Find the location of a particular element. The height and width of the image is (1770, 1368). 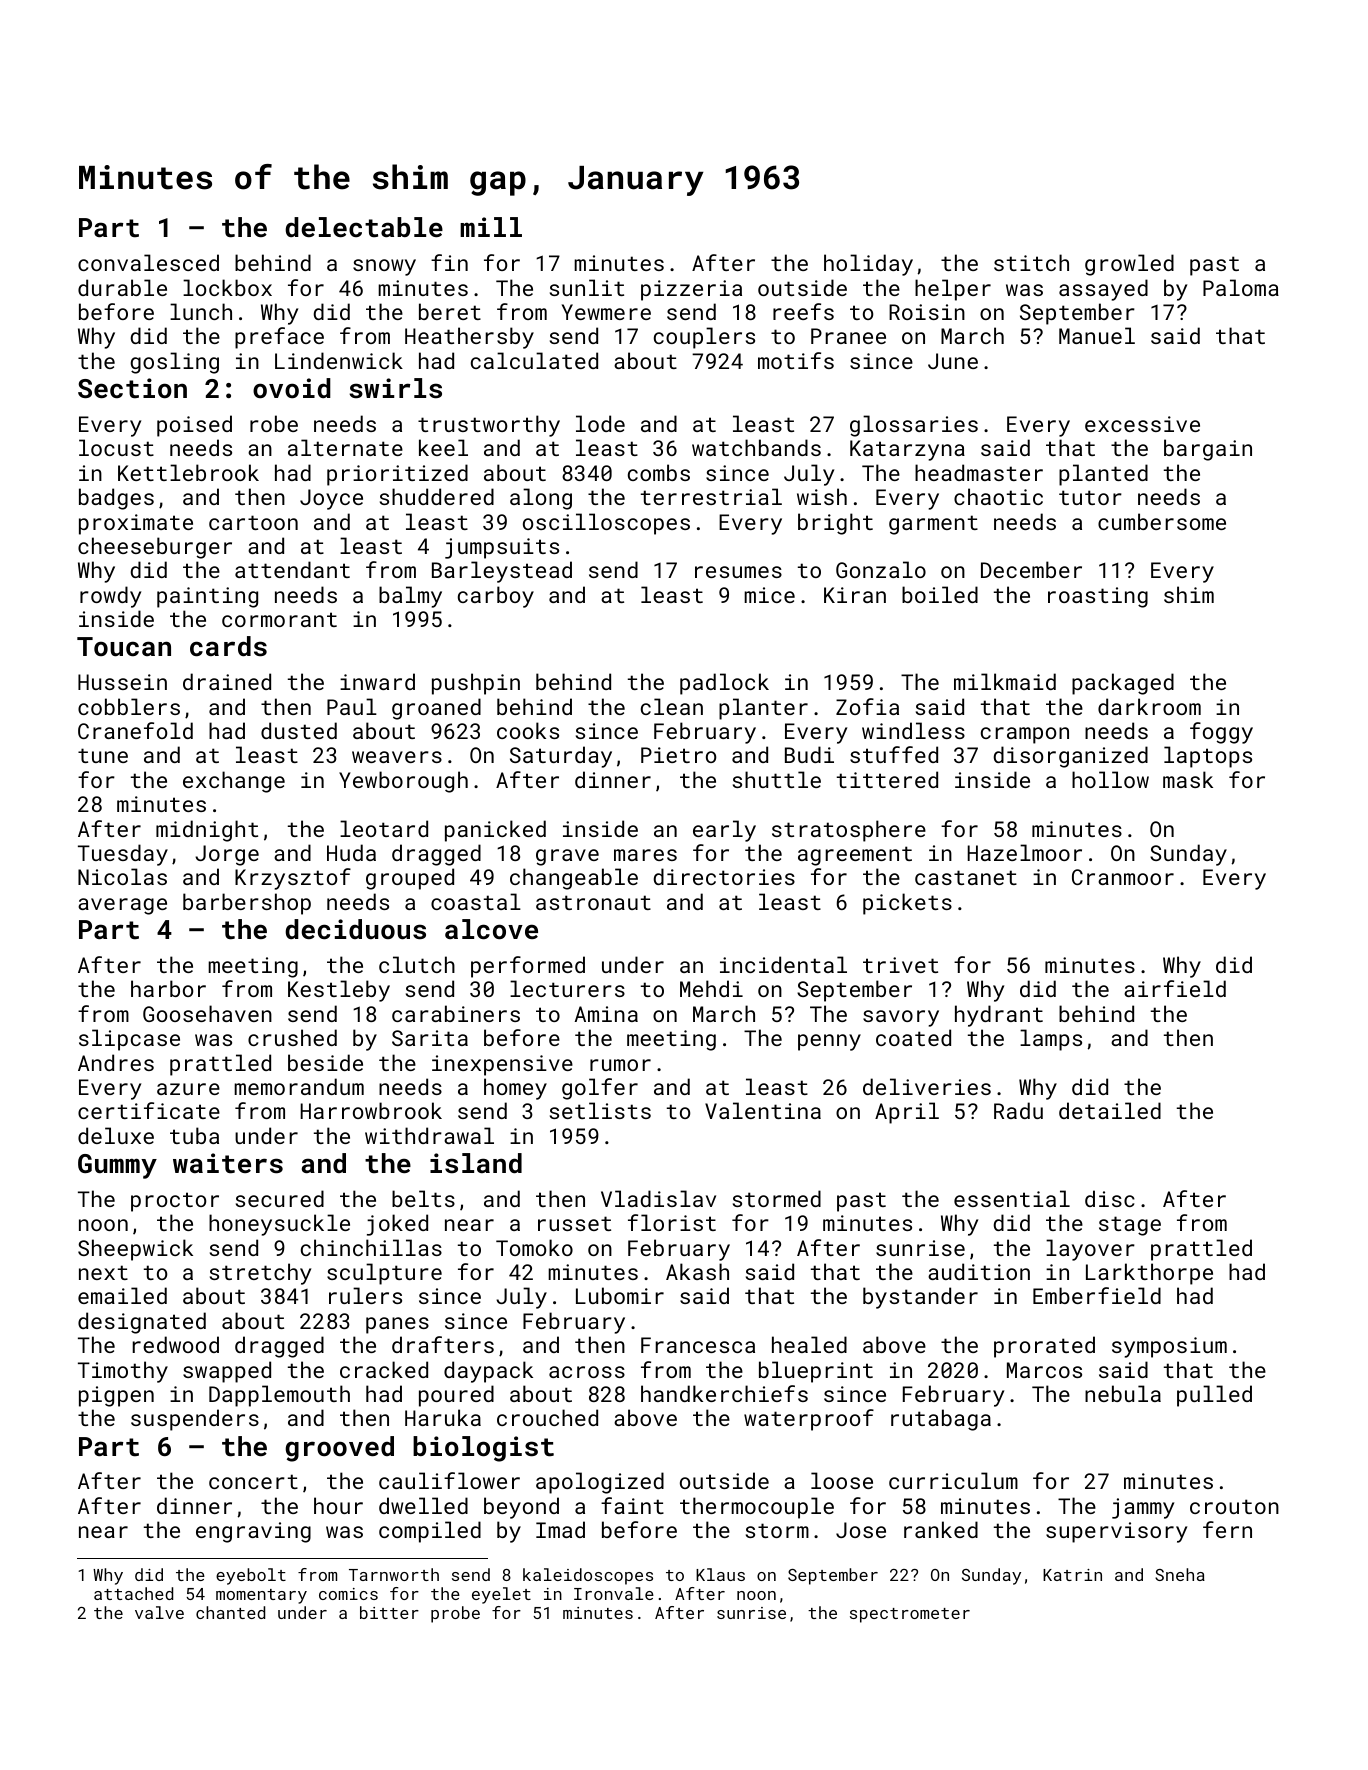

oscilloscopes is located at coordinates (606, 524).
